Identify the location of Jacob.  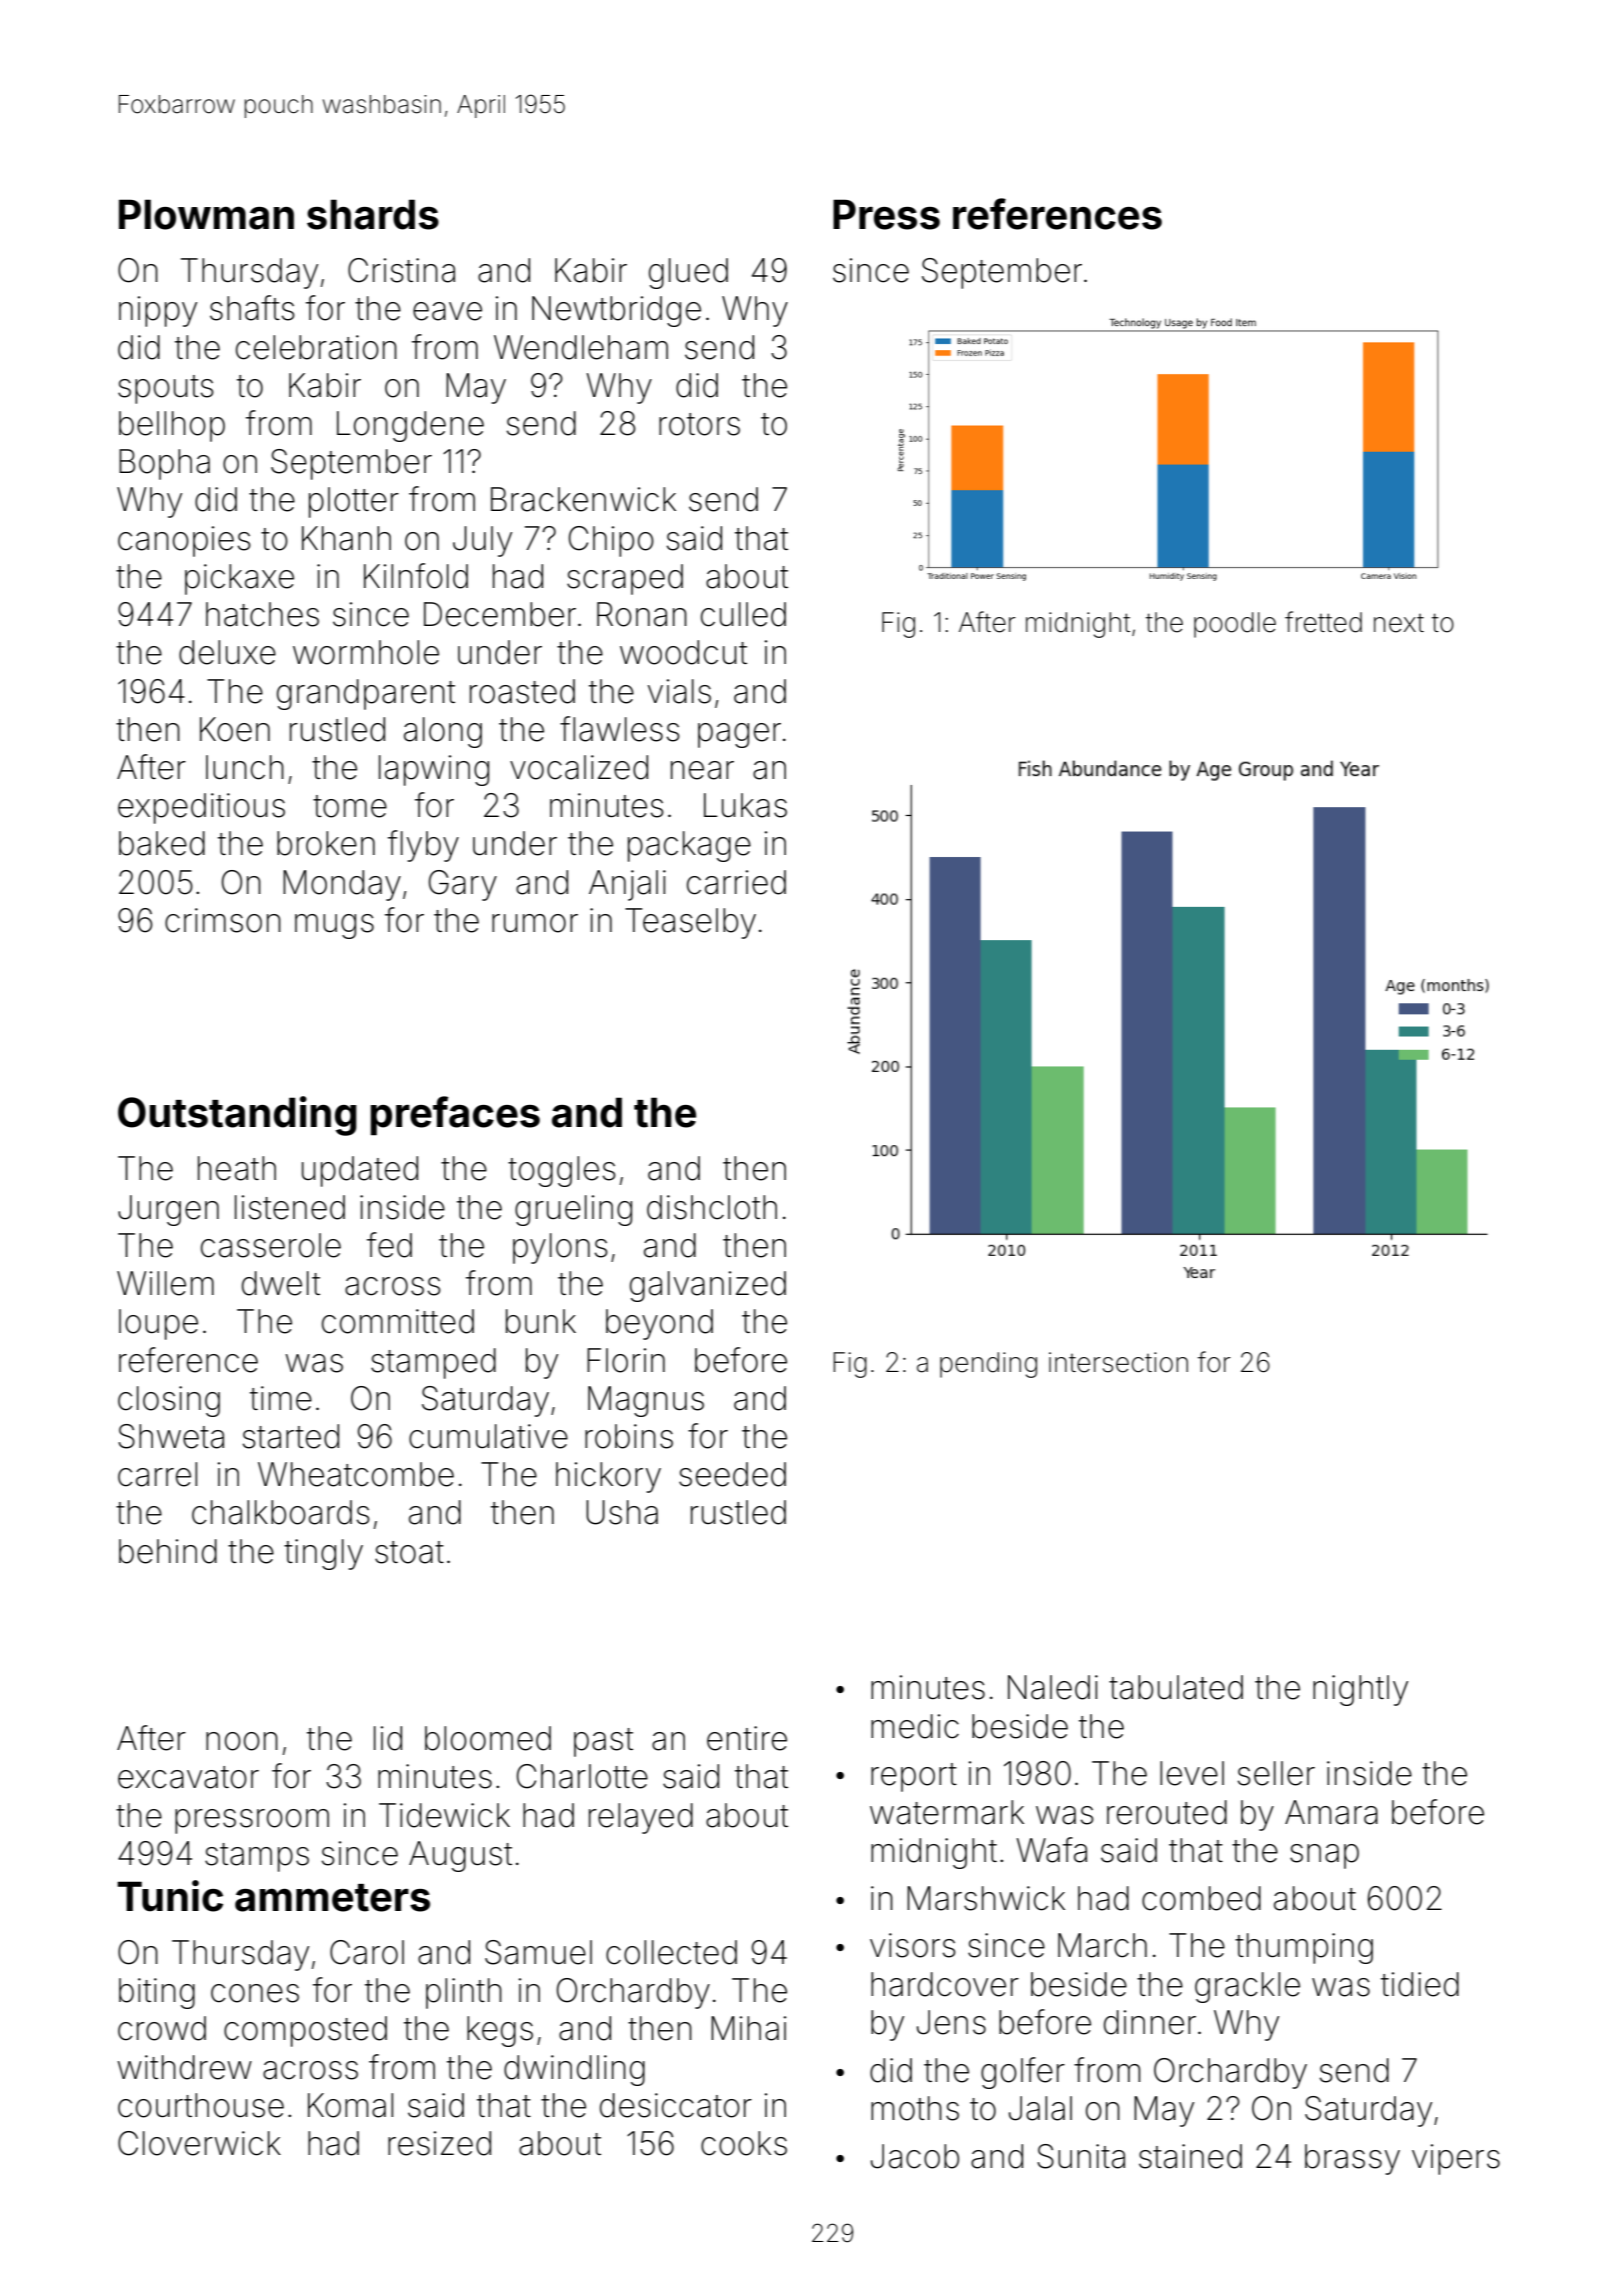
(915, 2156).
